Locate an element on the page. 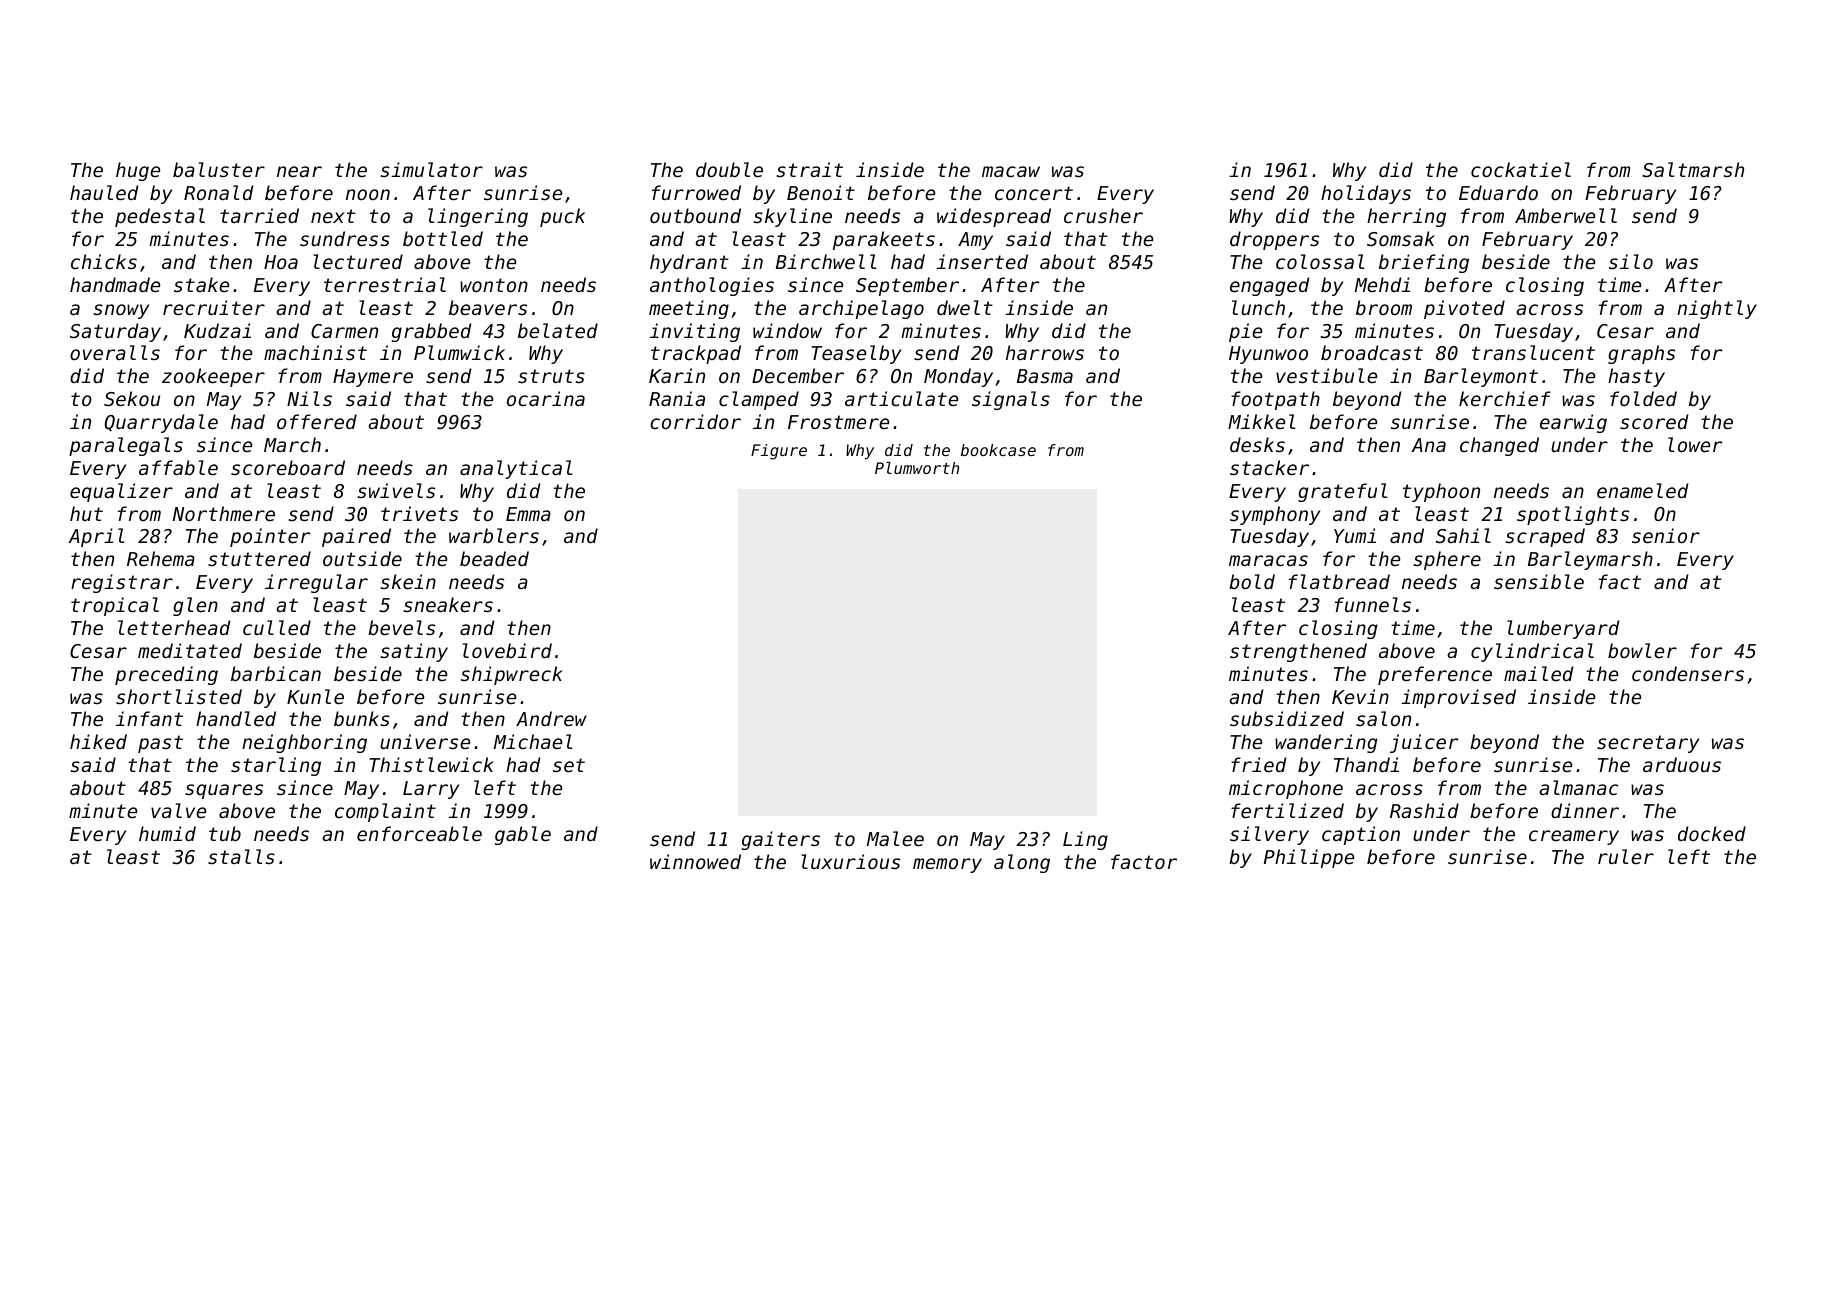 Image resolution: width=1835 pixels, height=1297 pixels. Frostmere is located at coordinates (838, 422).
